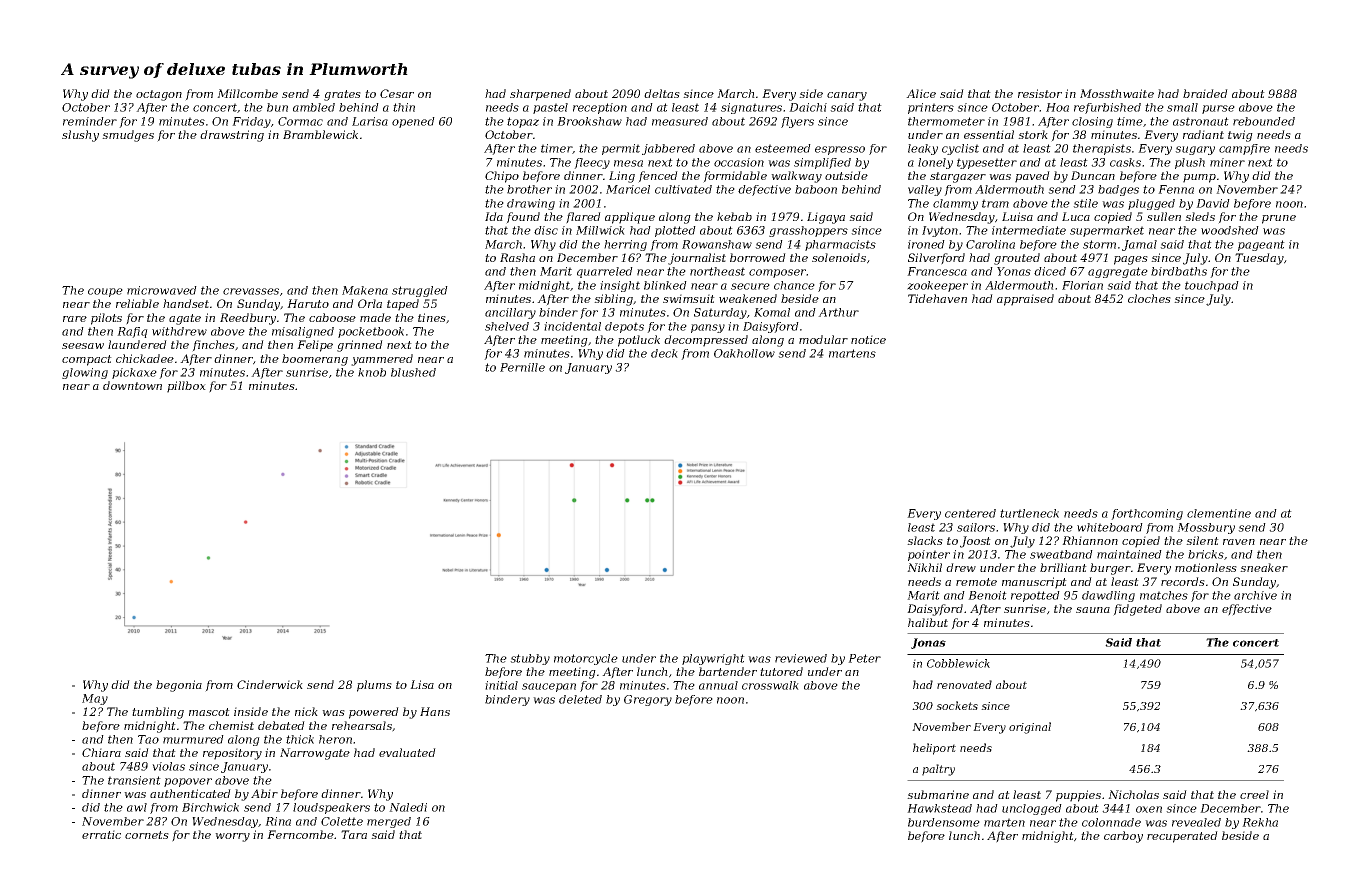 The image size is (1372, 887). What do you see at coordinates (1219, 513) in the screenshot?
I see `clementine` at bounding box center [1219, 513].
